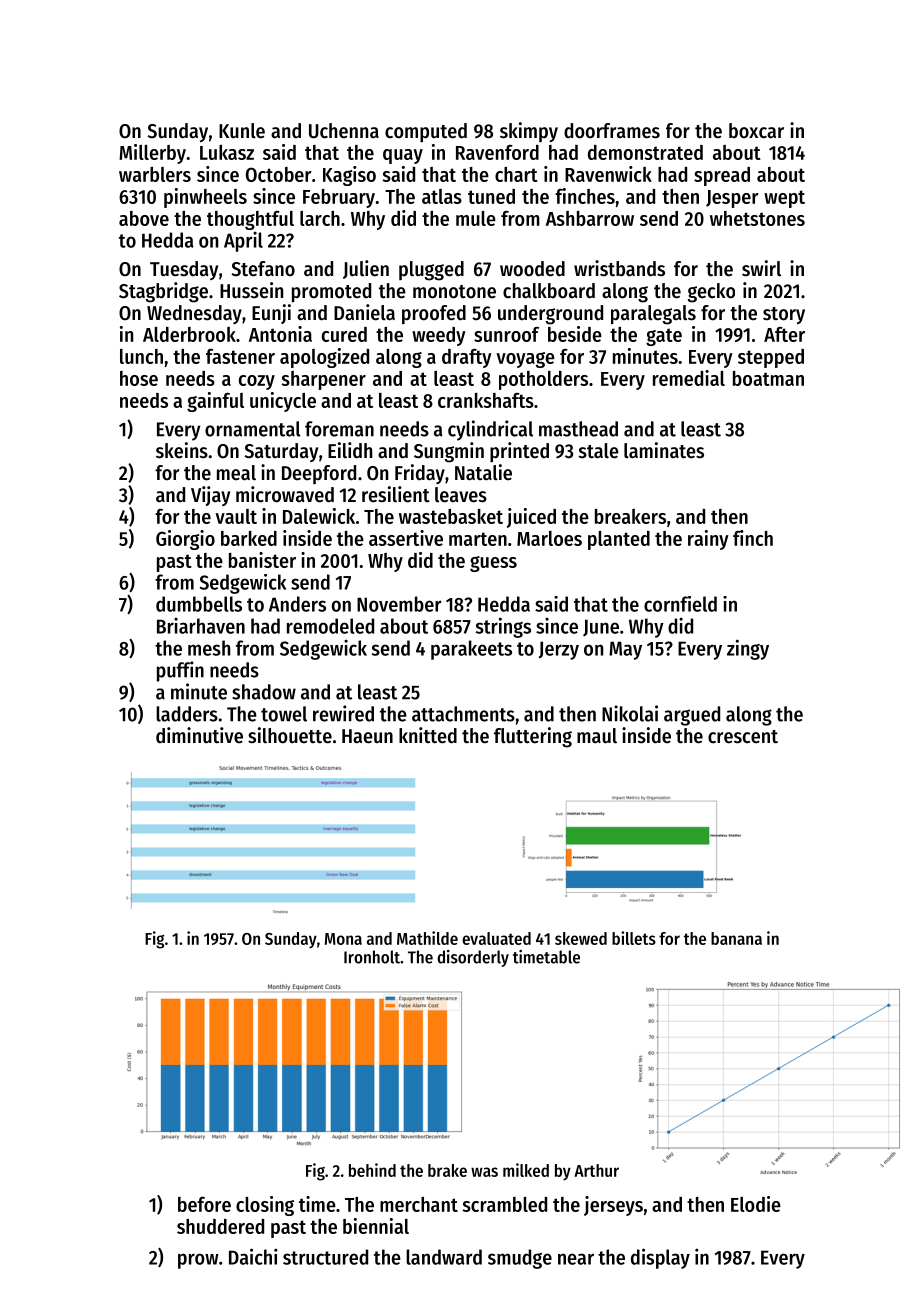 This screenshot has height=1314, width=924. Describe the element at coordinates (198, 1261) in the screenshot. I see `prow` at that location.
